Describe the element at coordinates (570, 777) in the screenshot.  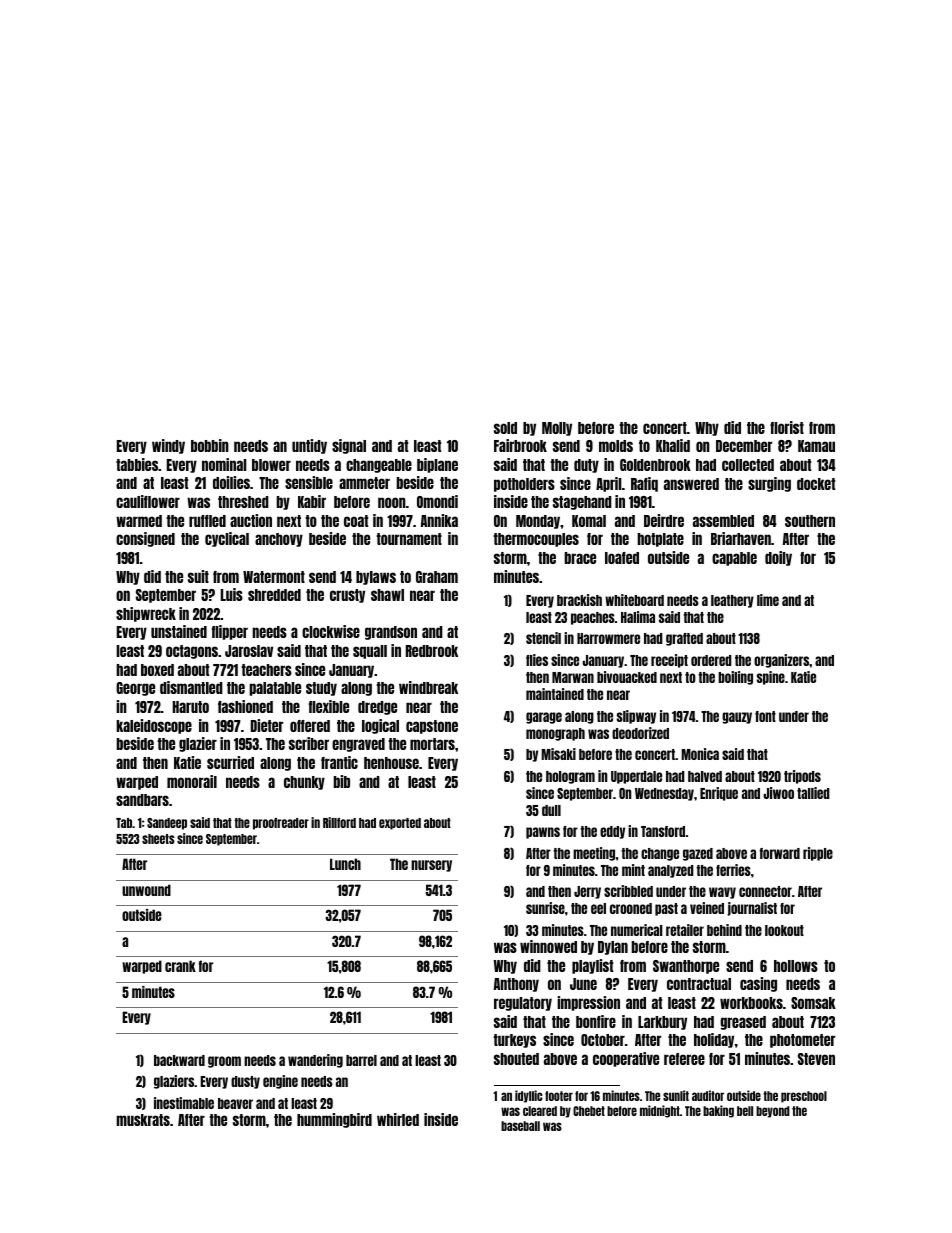
I see `hologram` at that location.
